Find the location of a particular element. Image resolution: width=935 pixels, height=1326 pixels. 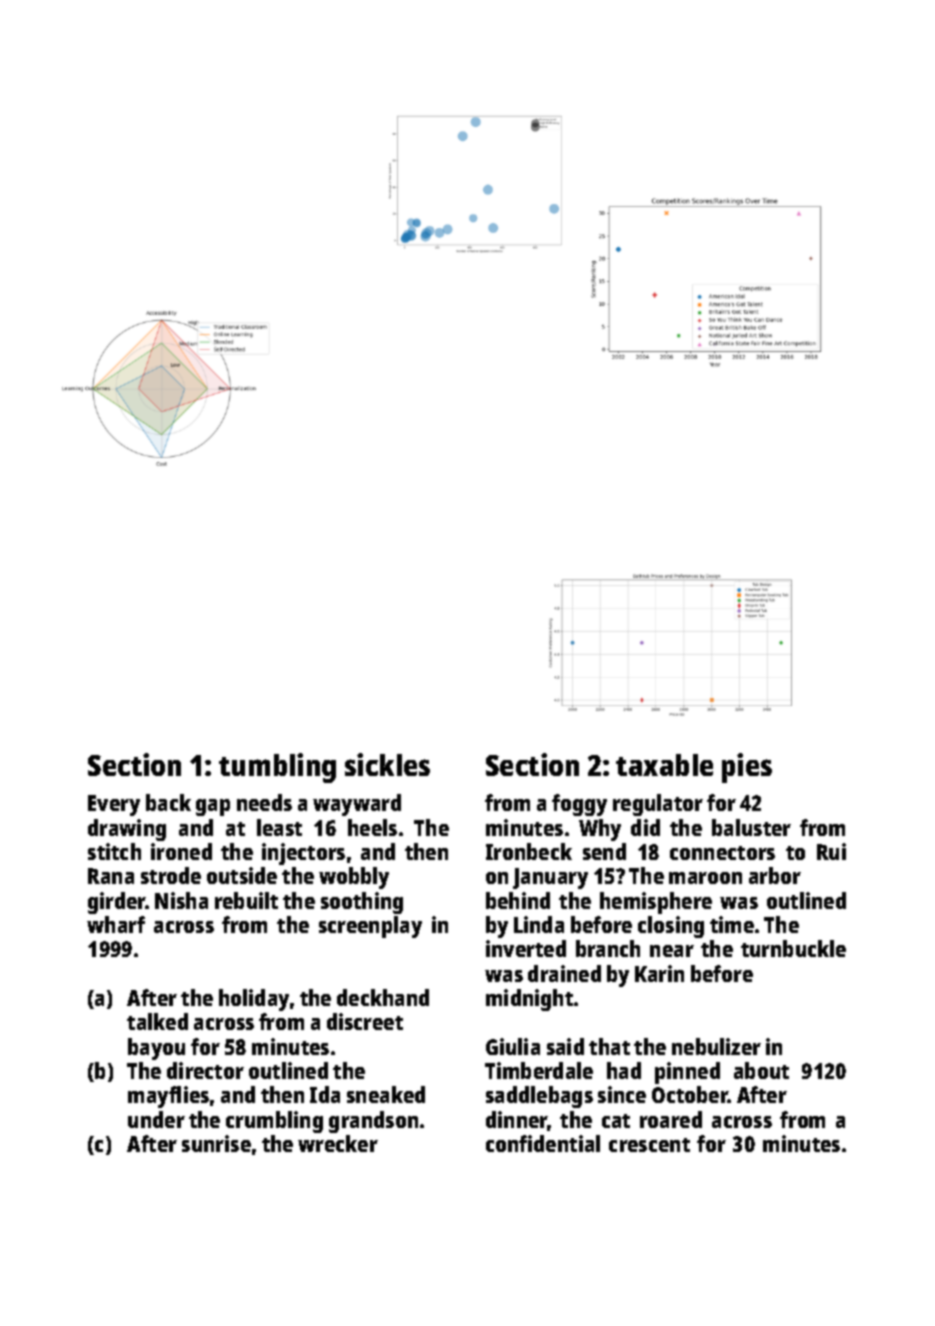

sunrise is located at coordinates (216, 1143).
